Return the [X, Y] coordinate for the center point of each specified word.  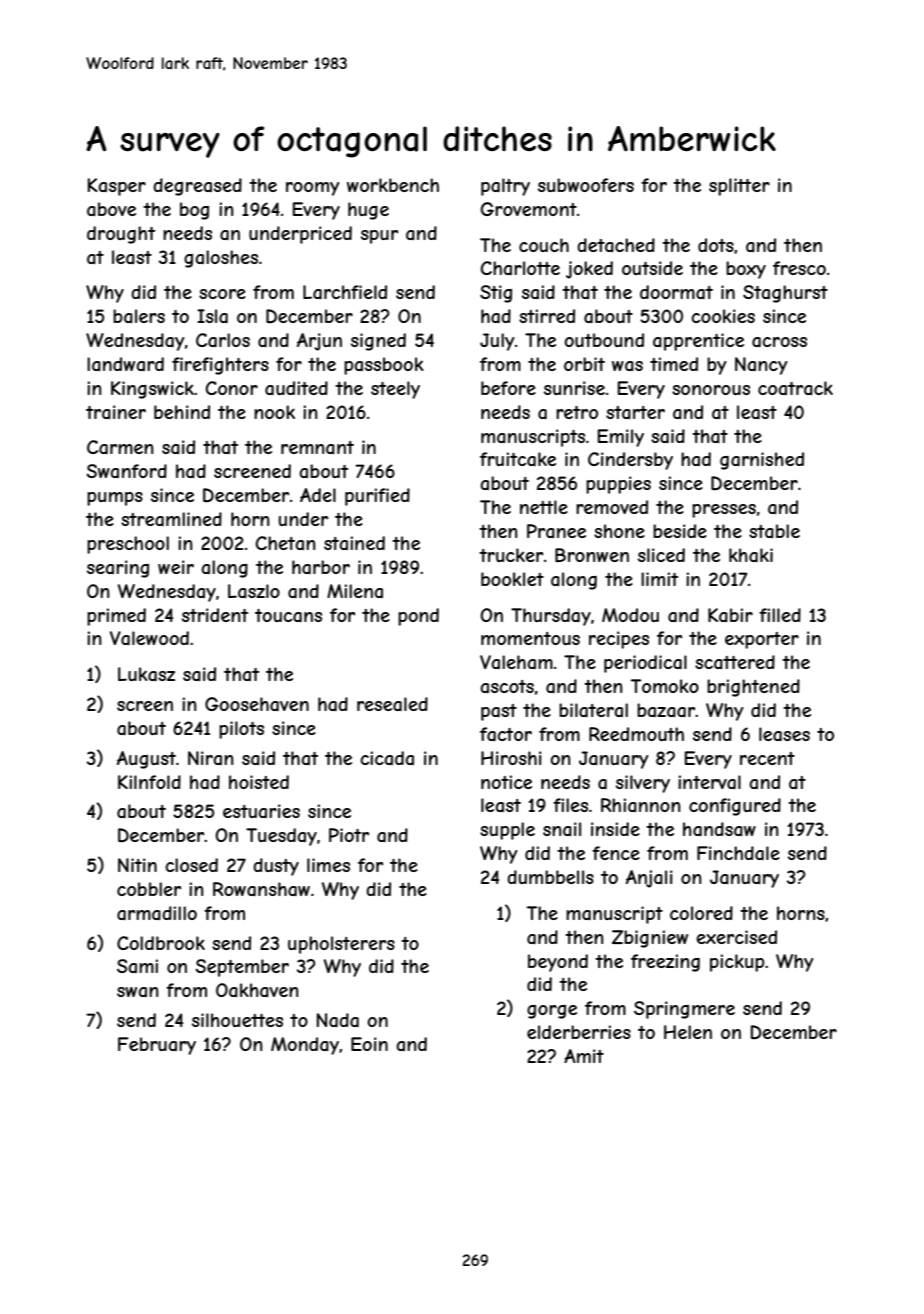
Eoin [369, 1044]
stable [774, 531]
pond [418, 617]
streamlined [171, 519]
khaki [751, 555]
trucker [511, 555]
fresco [799, 268]
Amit [584, 1056]
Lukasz [146, 674]
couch [544, 245]
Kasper [117, 187]
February [157, 1046]
